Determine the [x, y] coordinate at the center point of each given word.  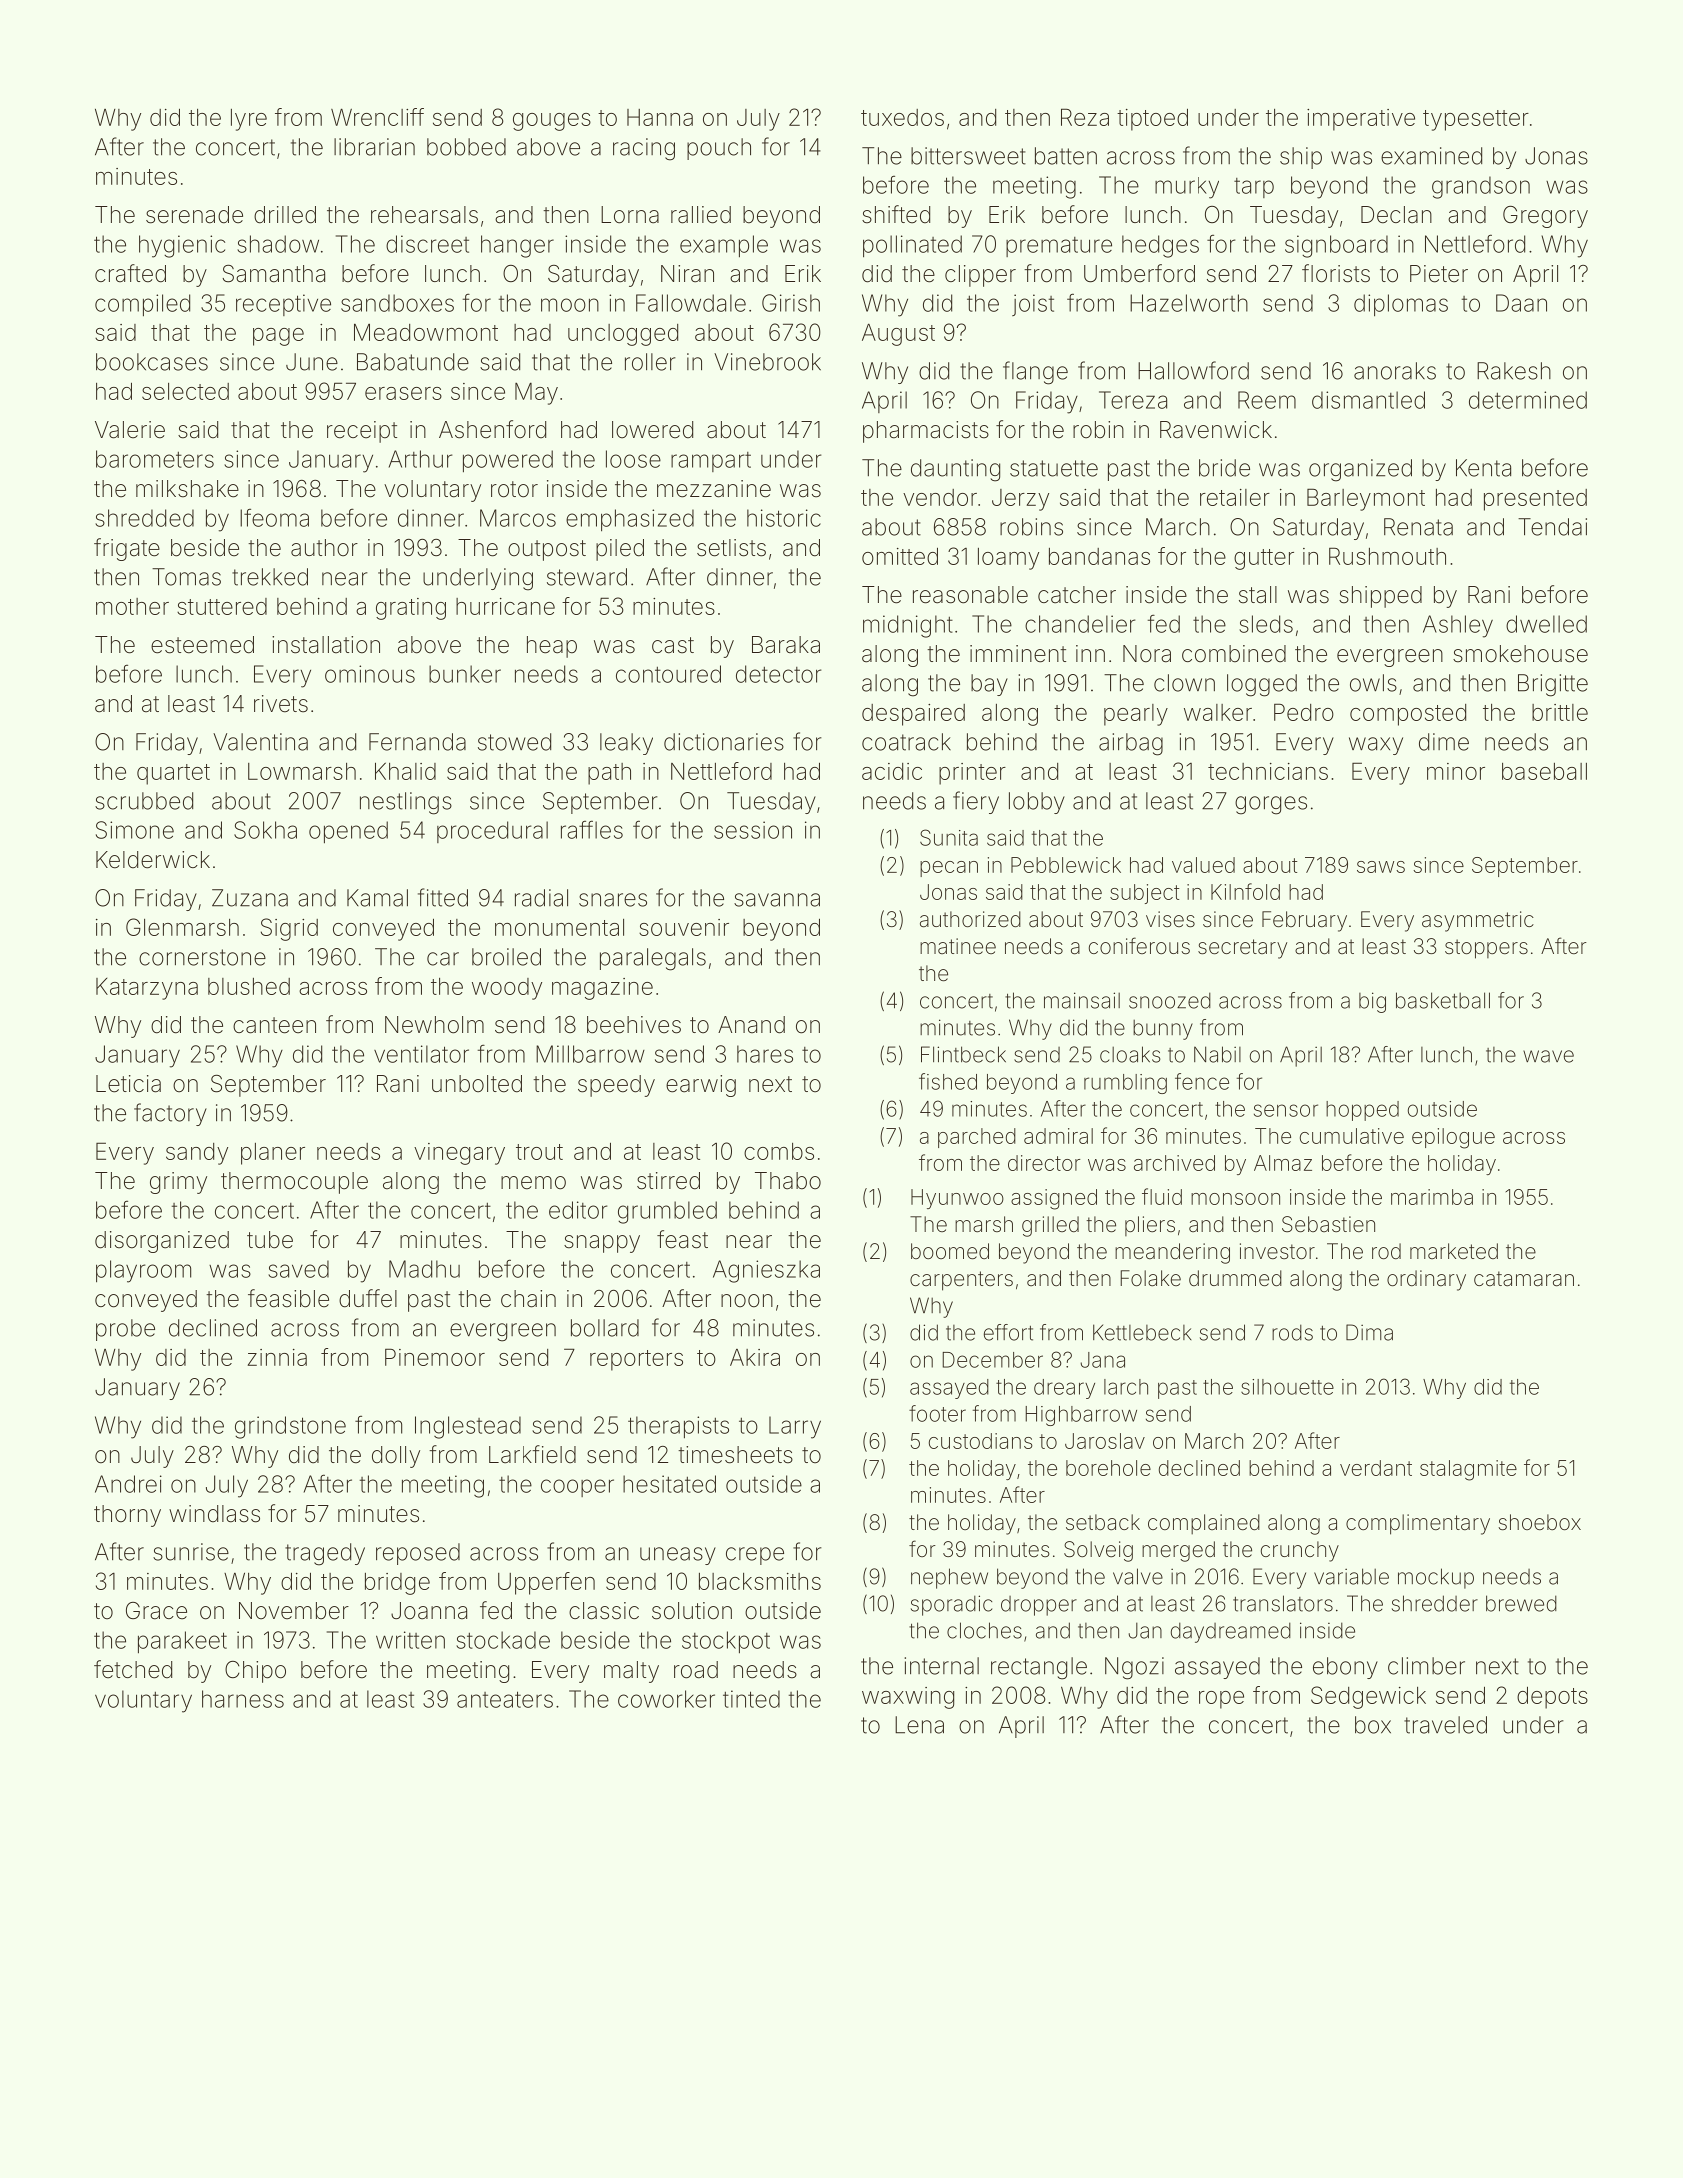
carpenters [961, 1281]
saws [1381, 867]
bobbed [466, 147]
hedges [1160, 246]
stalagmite [1468, 1470]
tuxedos [902, 117]
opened [348, 832]
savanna [777, 900]
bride [1224, 468]
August [898, 334]
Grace [156, 1611]
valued [1203, 865]
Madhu [424, 1269]
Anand [751, 1025]
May [536, 393]
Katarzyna [147, 989]
